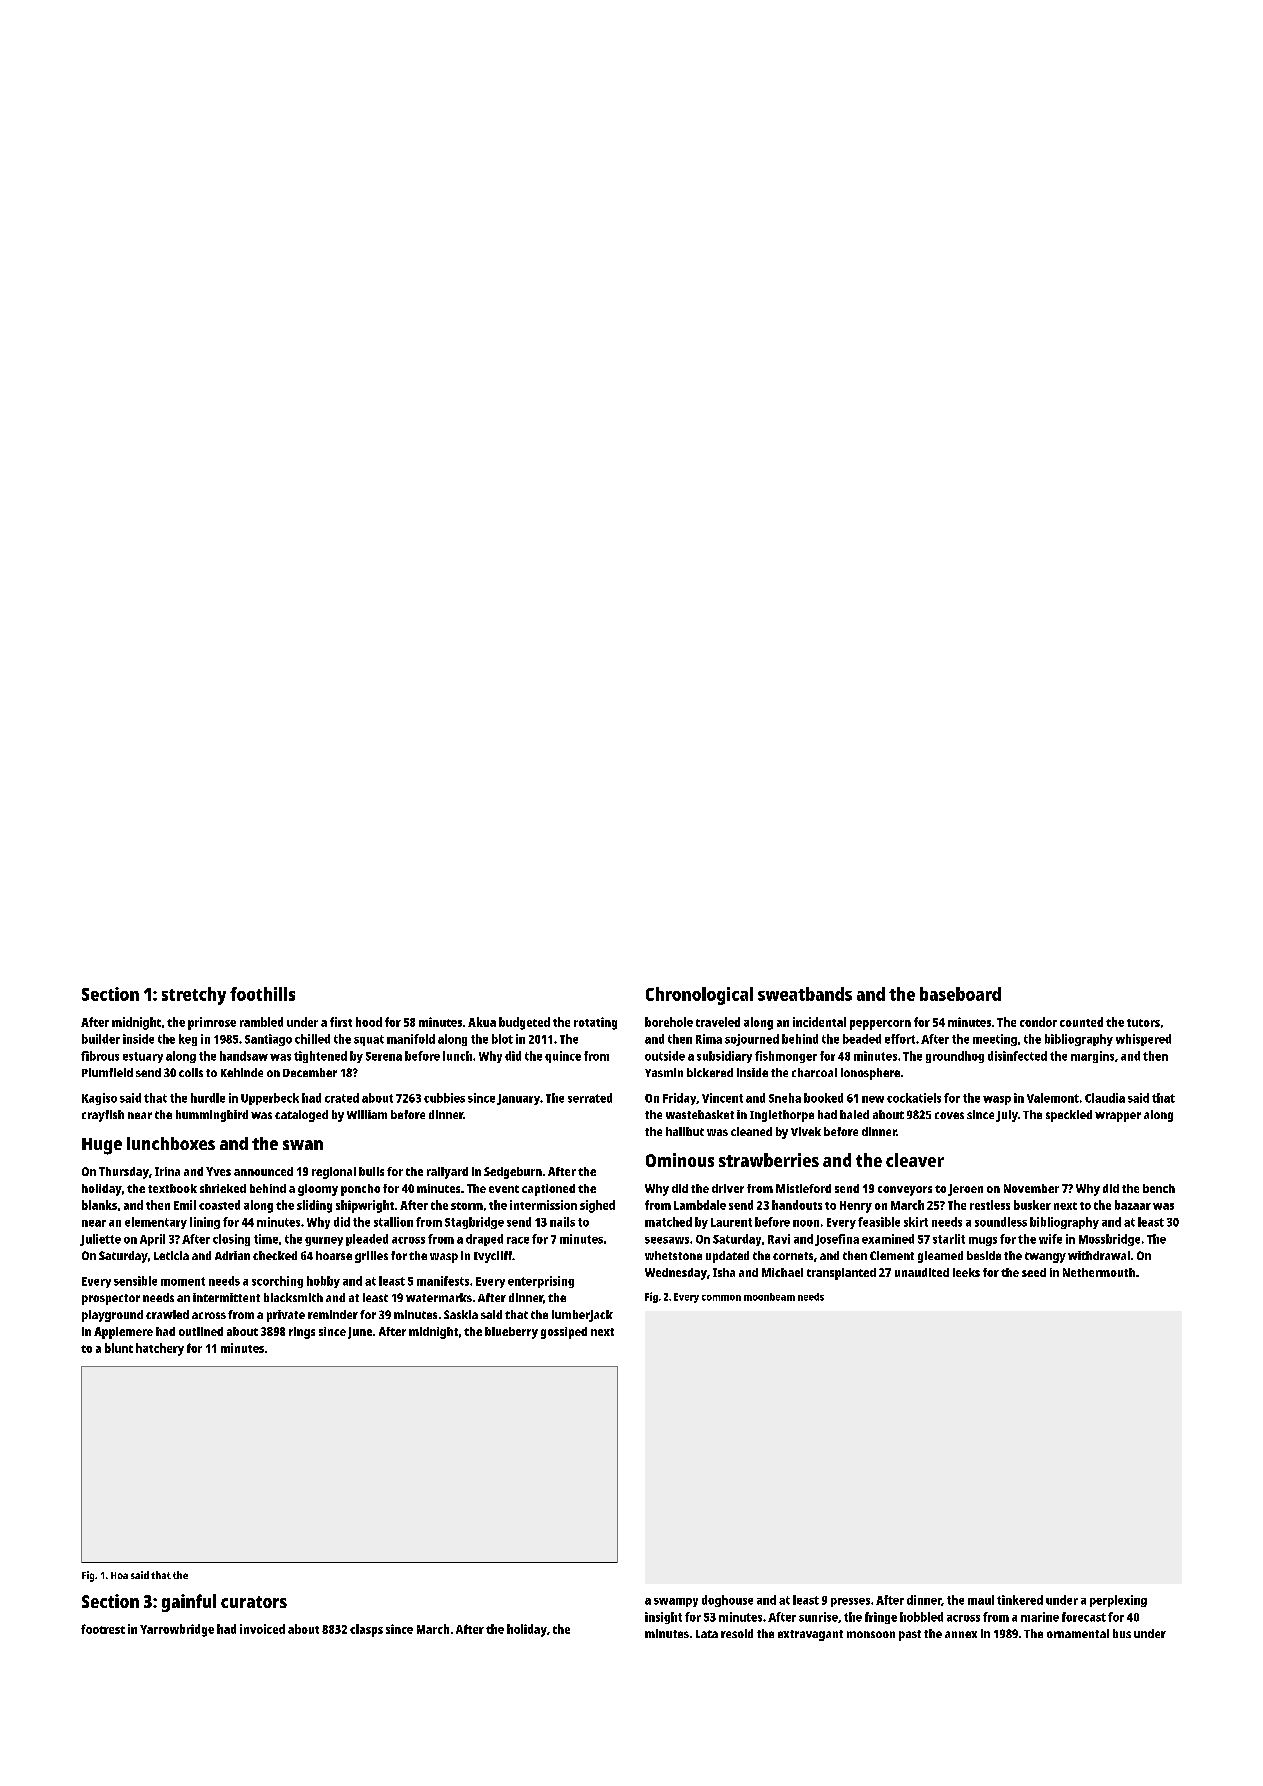 The image size is (1263, 1786). Describe the element at coordinates (119, 1348) in the document. I see `blunt` at that location.
